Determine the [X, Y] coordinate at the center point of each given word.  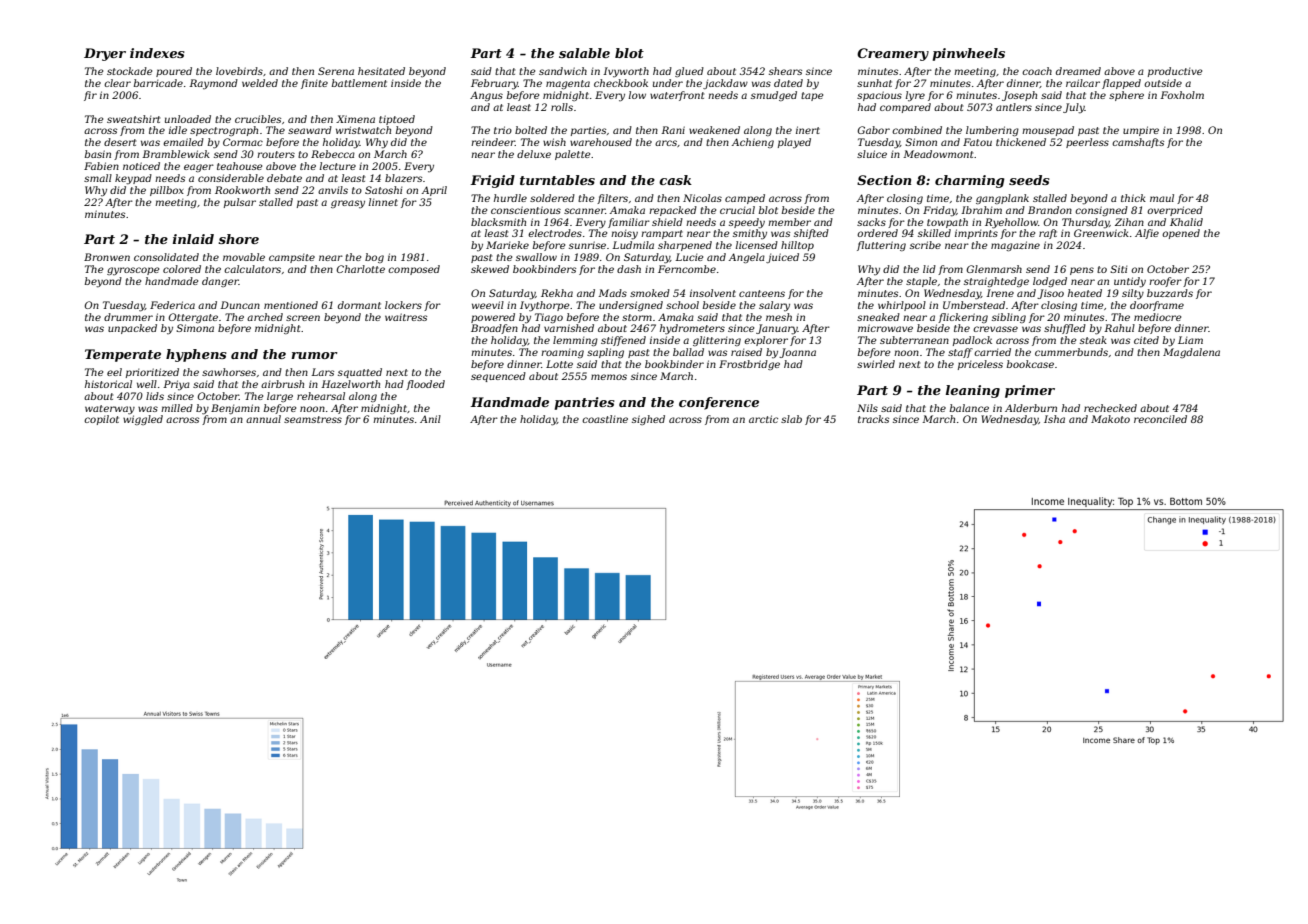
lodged [1050, 282]
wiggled [143, 420]
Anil [430, 419]
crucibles [258, 119]
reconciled [1160, 419]
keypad [133, 179]
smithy [750, 234]
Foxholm [1182, 95]
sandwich [563, 71]
